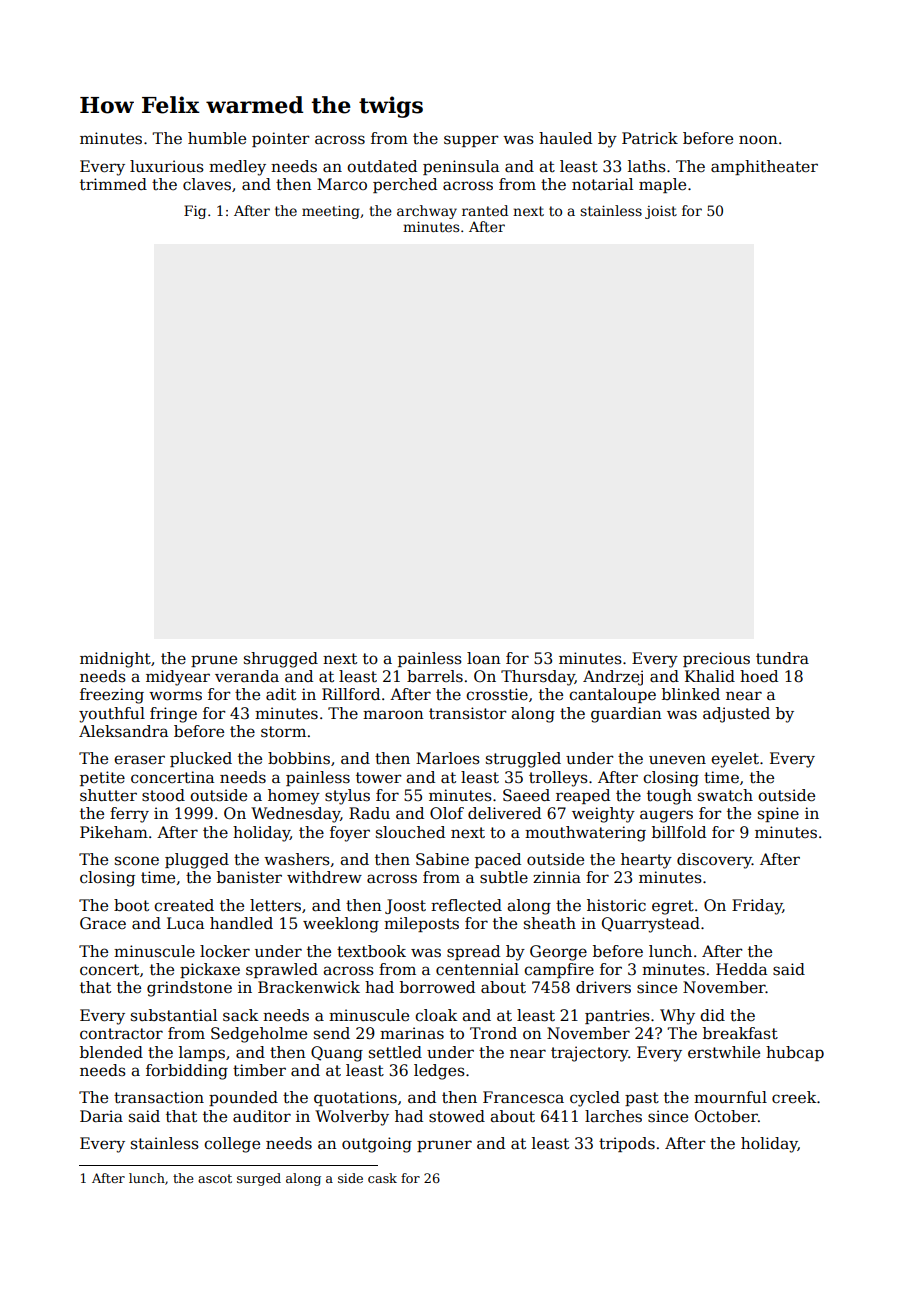 The image size is (908, 1316). I want to click on Fig, so click(195, 212).
